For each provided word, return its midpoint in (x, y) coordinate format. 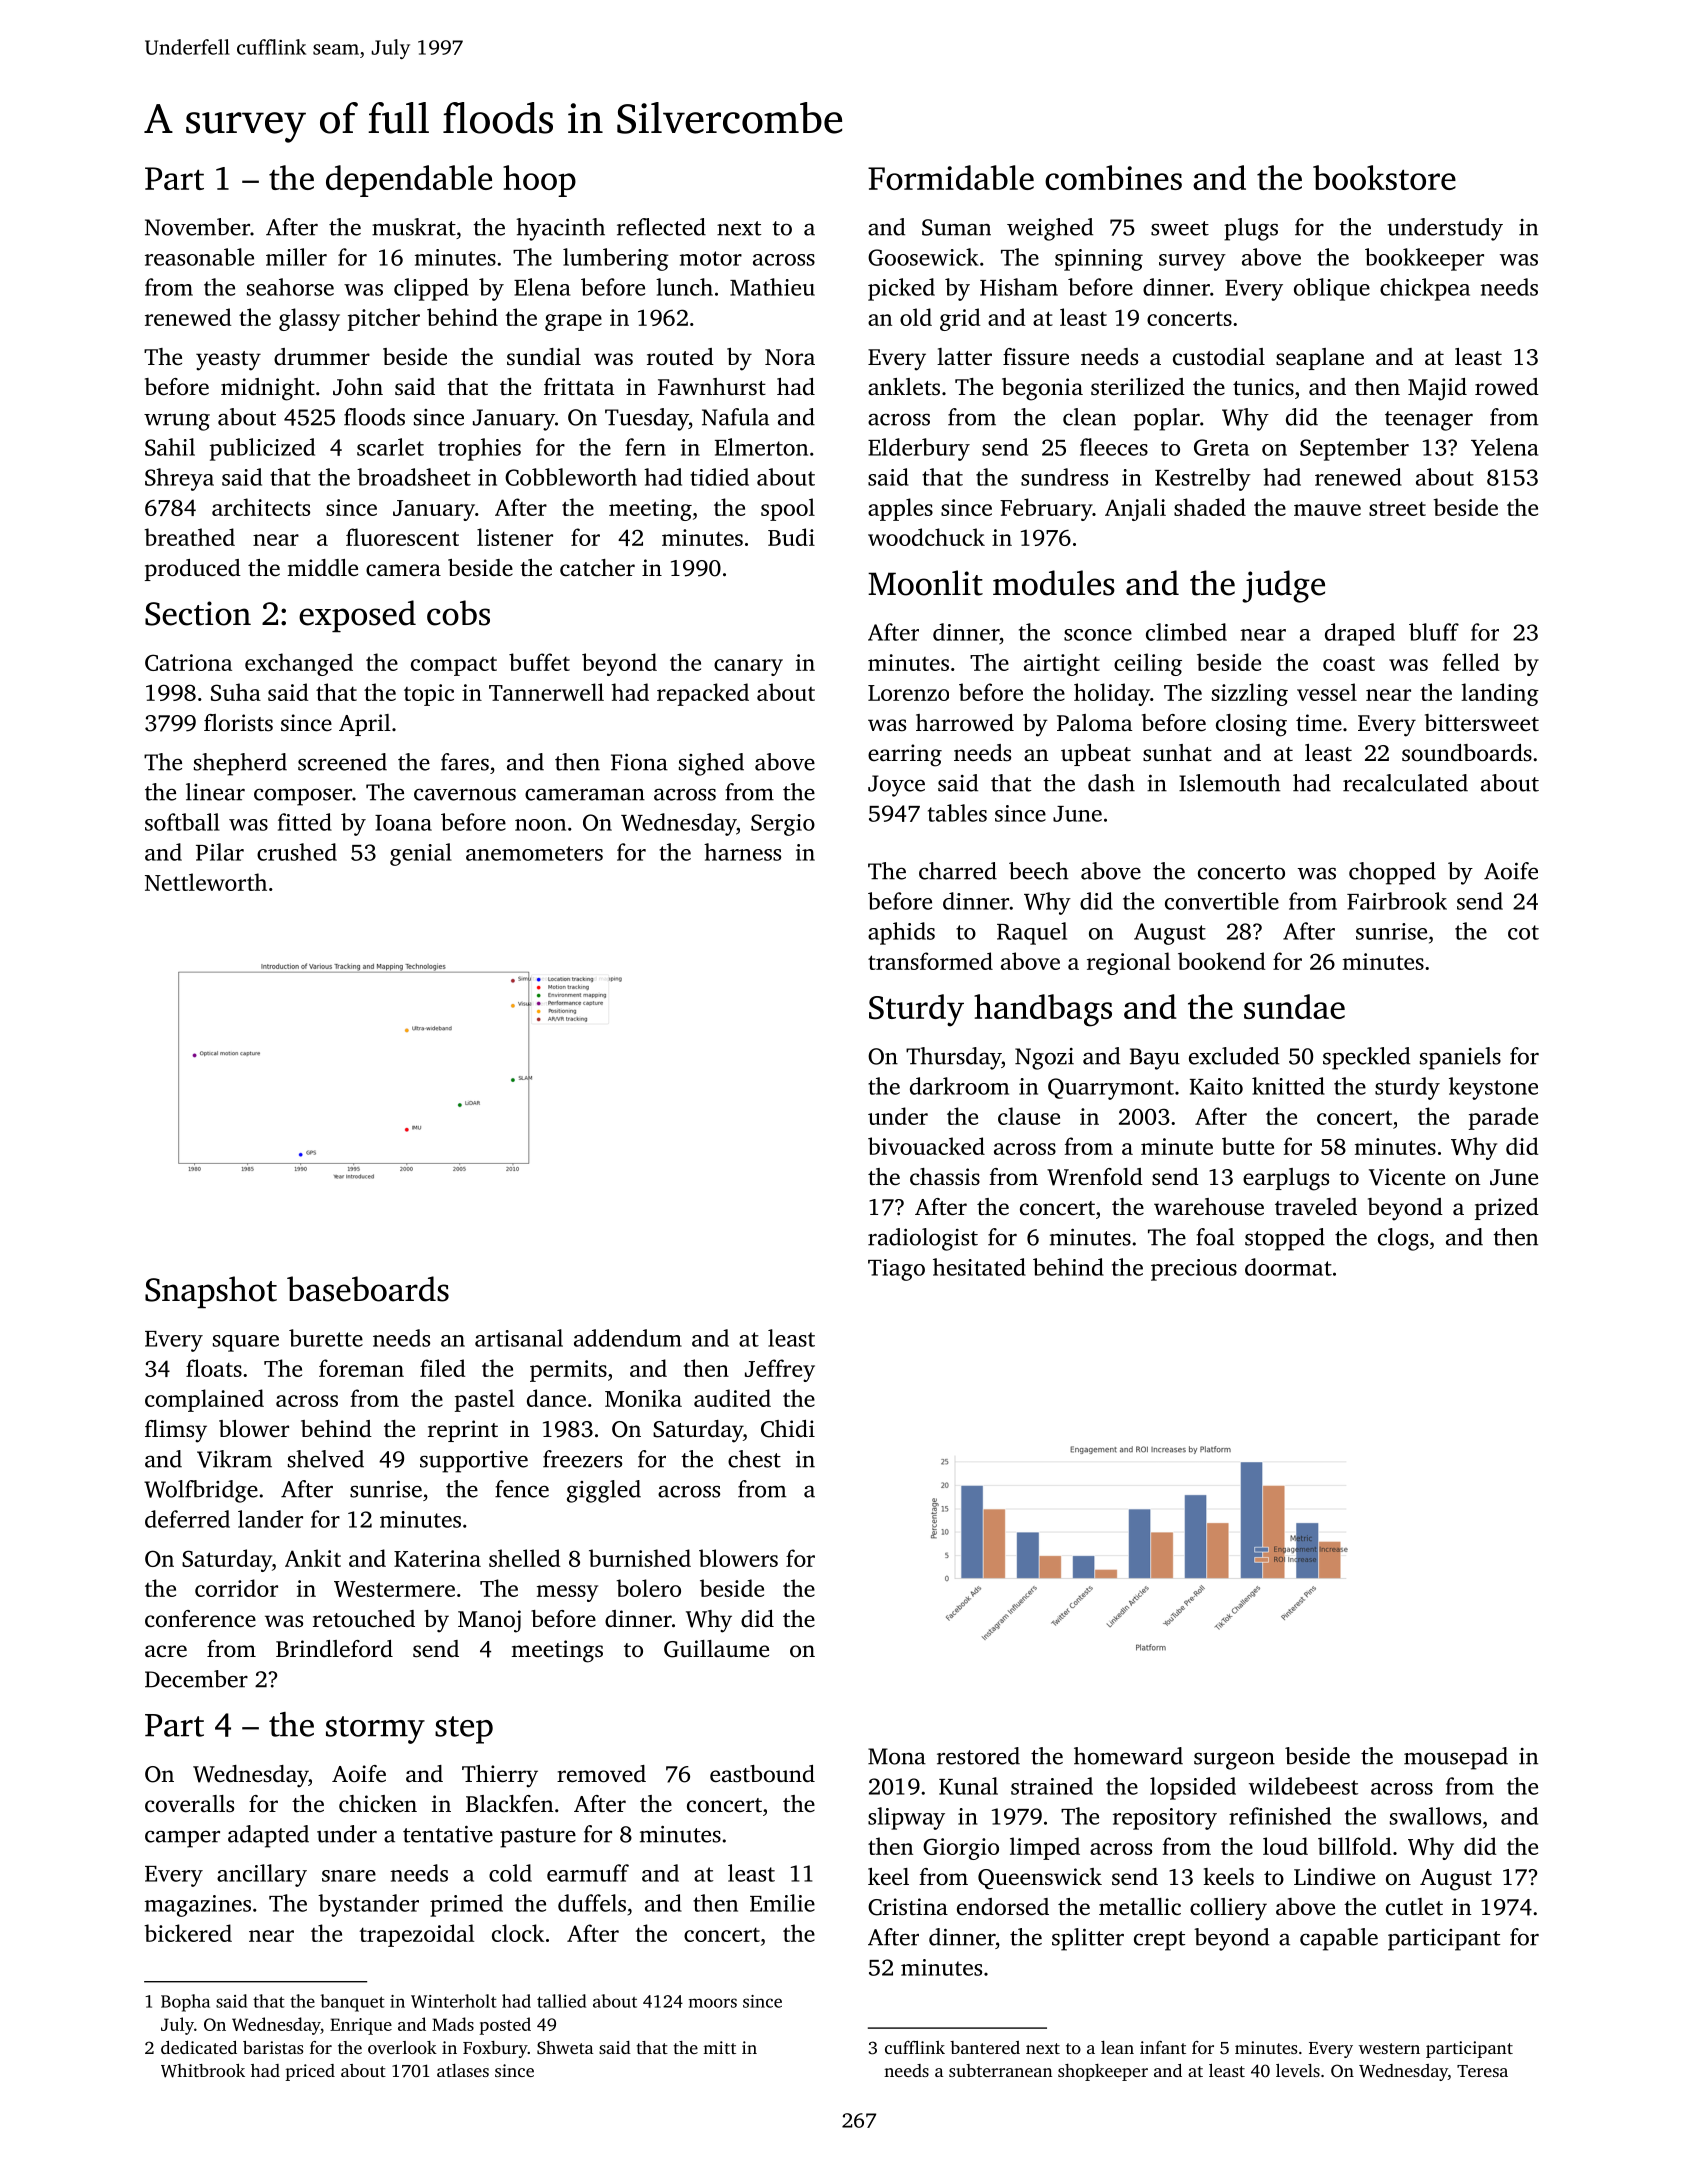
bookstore (1384, 177)
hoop (539, 181)
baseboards (368, 1289)
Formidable (951, 177)
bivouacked (926, 1146)
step (464, 1730)
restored (978, 1756)
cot (1523, 932)
